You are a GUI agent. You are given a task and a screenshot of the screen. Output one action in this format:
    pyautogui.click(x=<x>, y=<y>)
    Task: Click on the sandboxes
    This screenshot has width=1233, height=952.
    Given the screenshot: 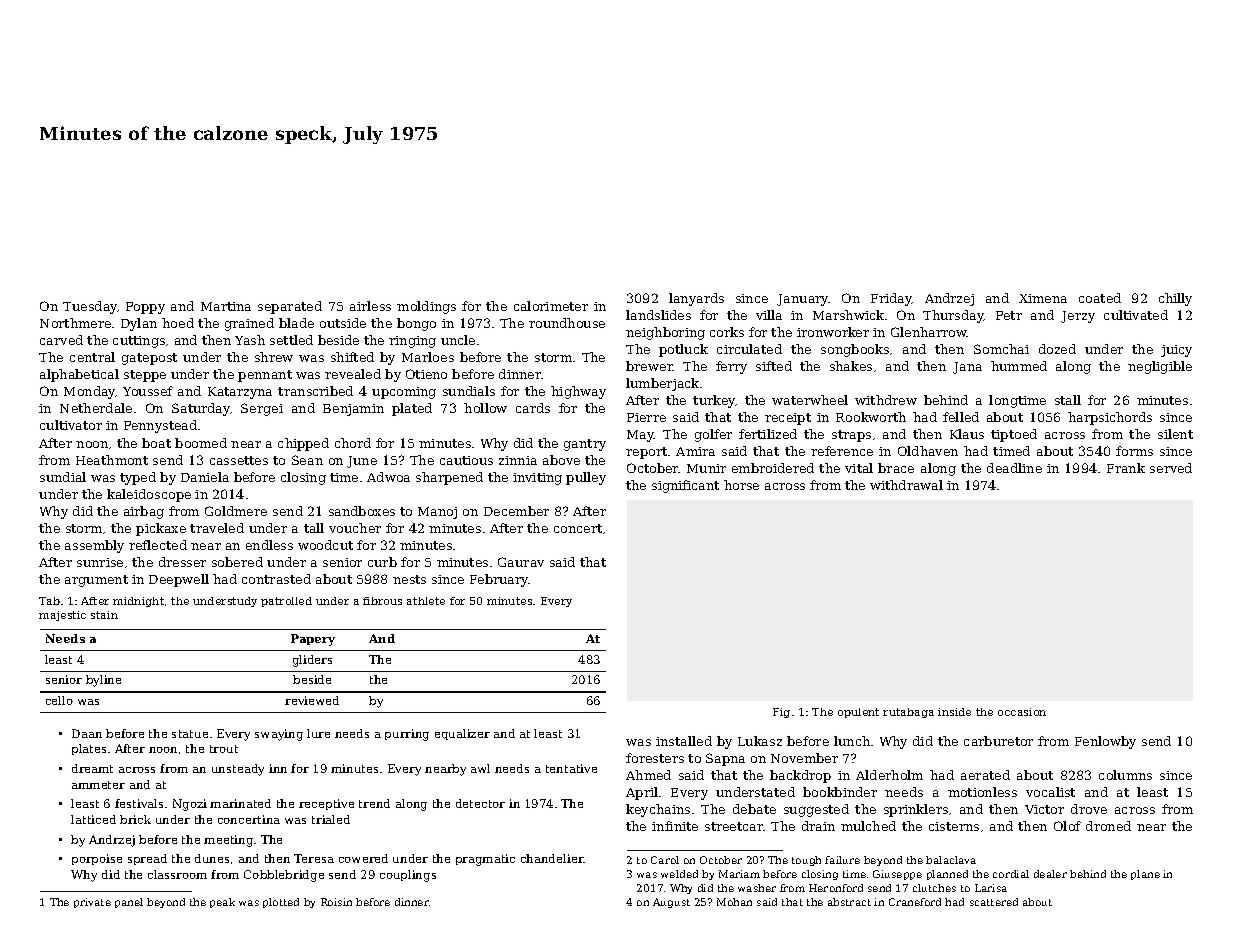 What is the action you would take?
    pyautogui.click(x=362, y=511)
